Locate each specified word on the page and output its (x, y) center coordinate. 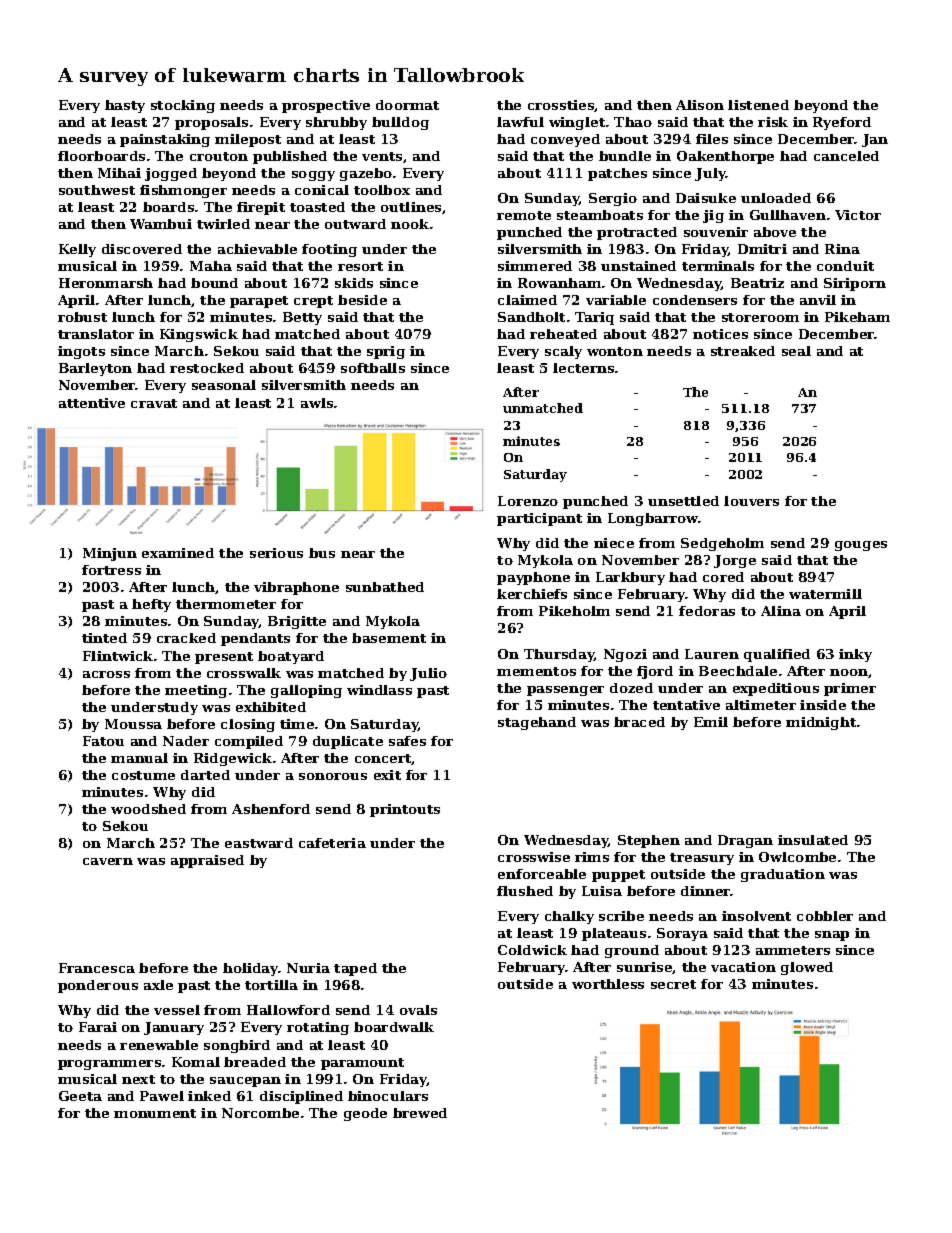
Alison (700, 105)
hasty (125, 106)
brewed (420, 1113)
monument (155, 1113)
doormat (407, 105)
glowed (807, 968)
